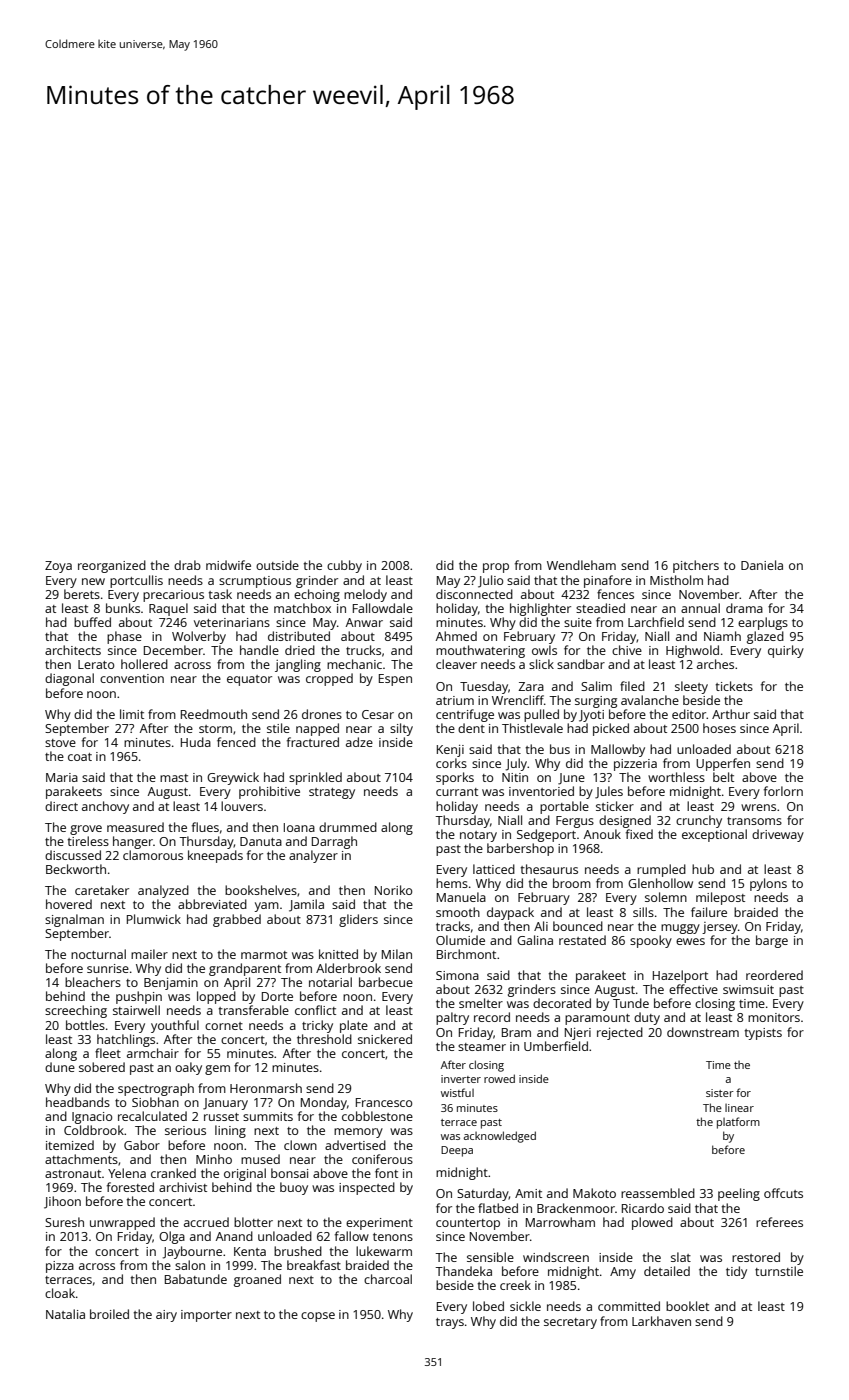 This page has height=1400, width=849. Describe the element at coordinates (478, 836) in the page. I see `notary` at that location.
